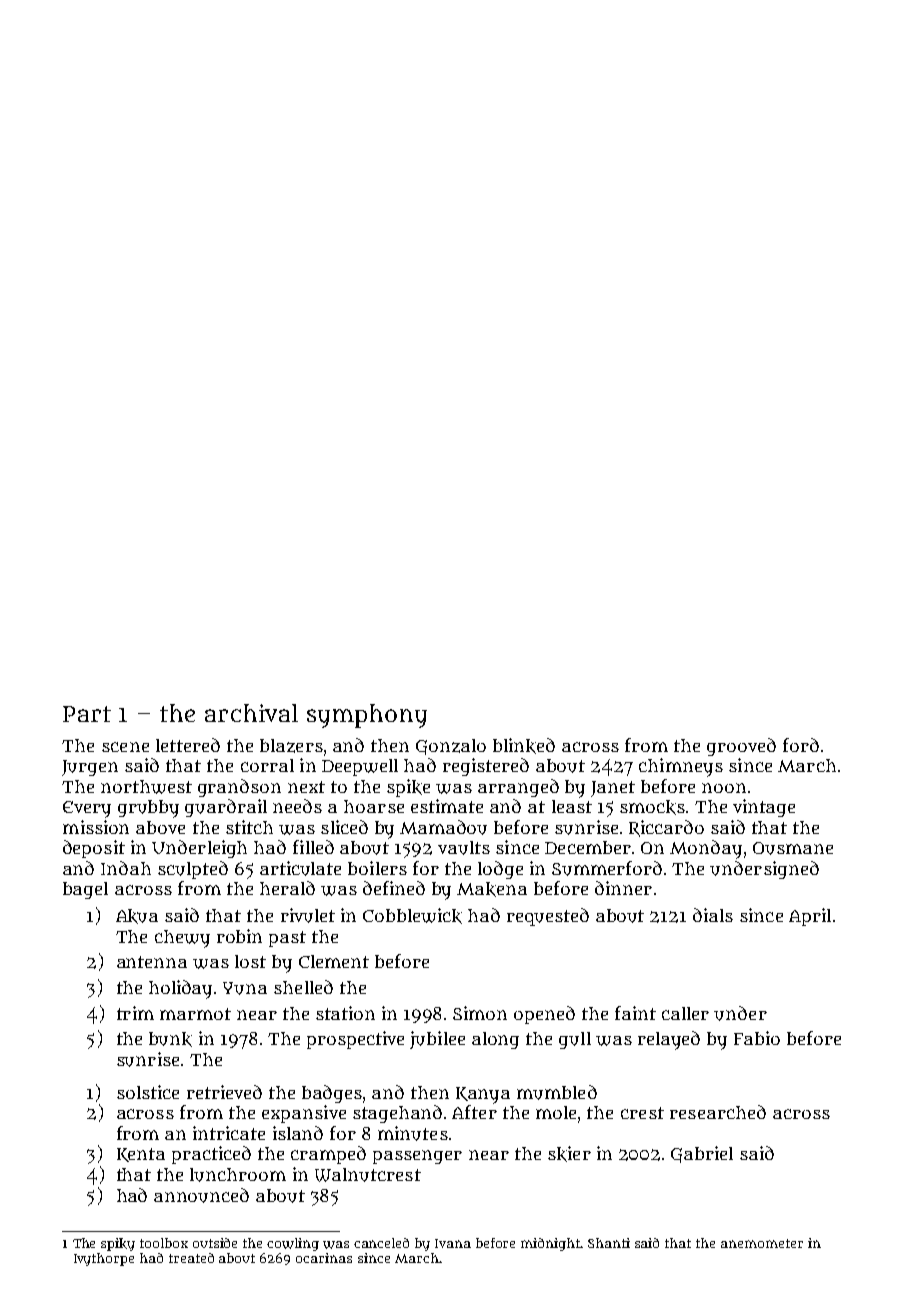  What do you see at coordinates (757, 1038) in the screenshot?
I see `Fabio` at bounding box center [757, 1038].
